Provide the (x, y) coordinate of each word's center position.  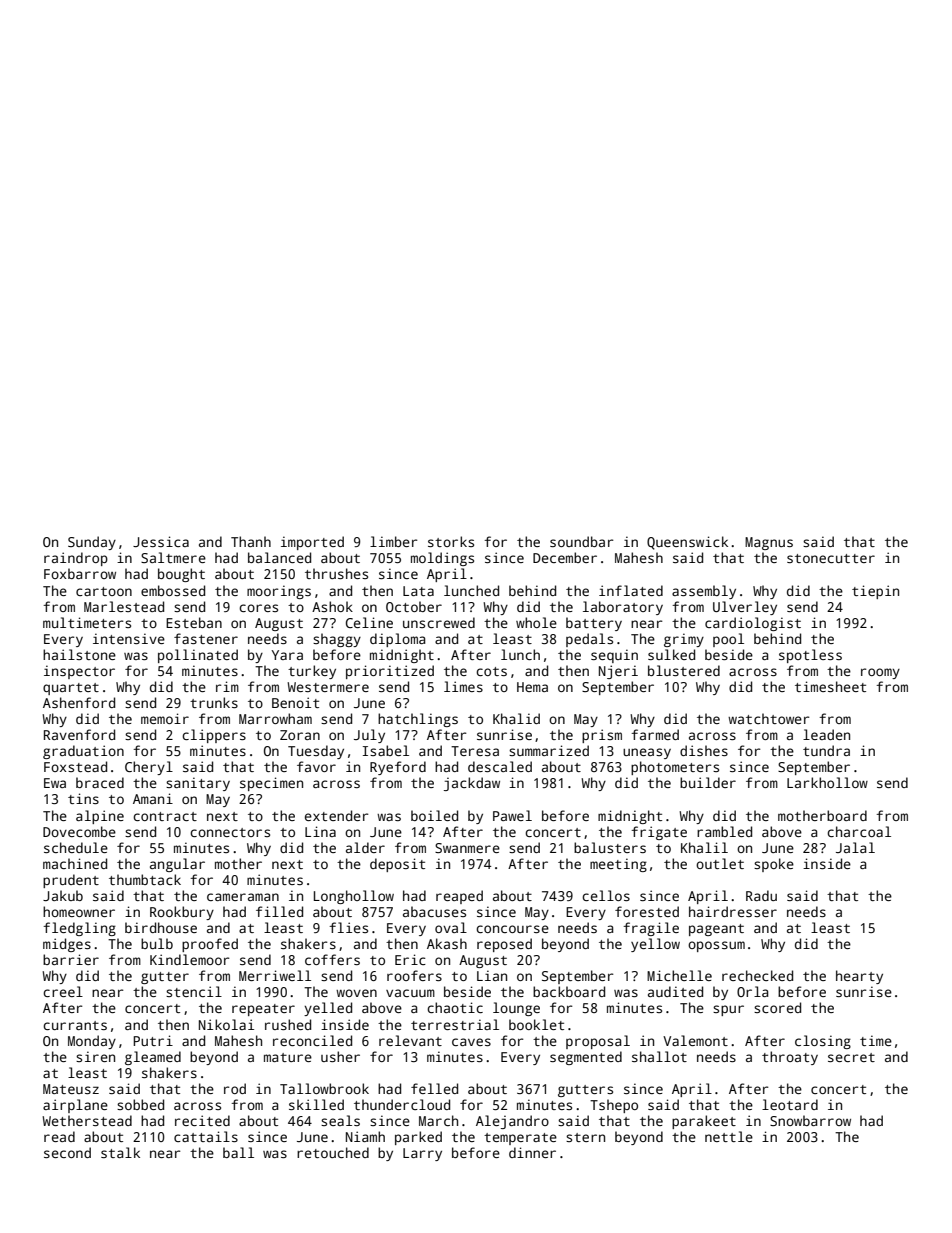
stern (585, 1137)
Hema (532, 687)
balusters (610, 847)
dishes (704, 750)
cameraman (243, 897)
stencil (194, 991)
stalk (120, 1152)
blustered (684, 670)
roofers (414, 975)
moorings (279, 592)
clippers (214, 736)
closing (823, 1042)
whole (536, 622)
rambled (724, 831)
